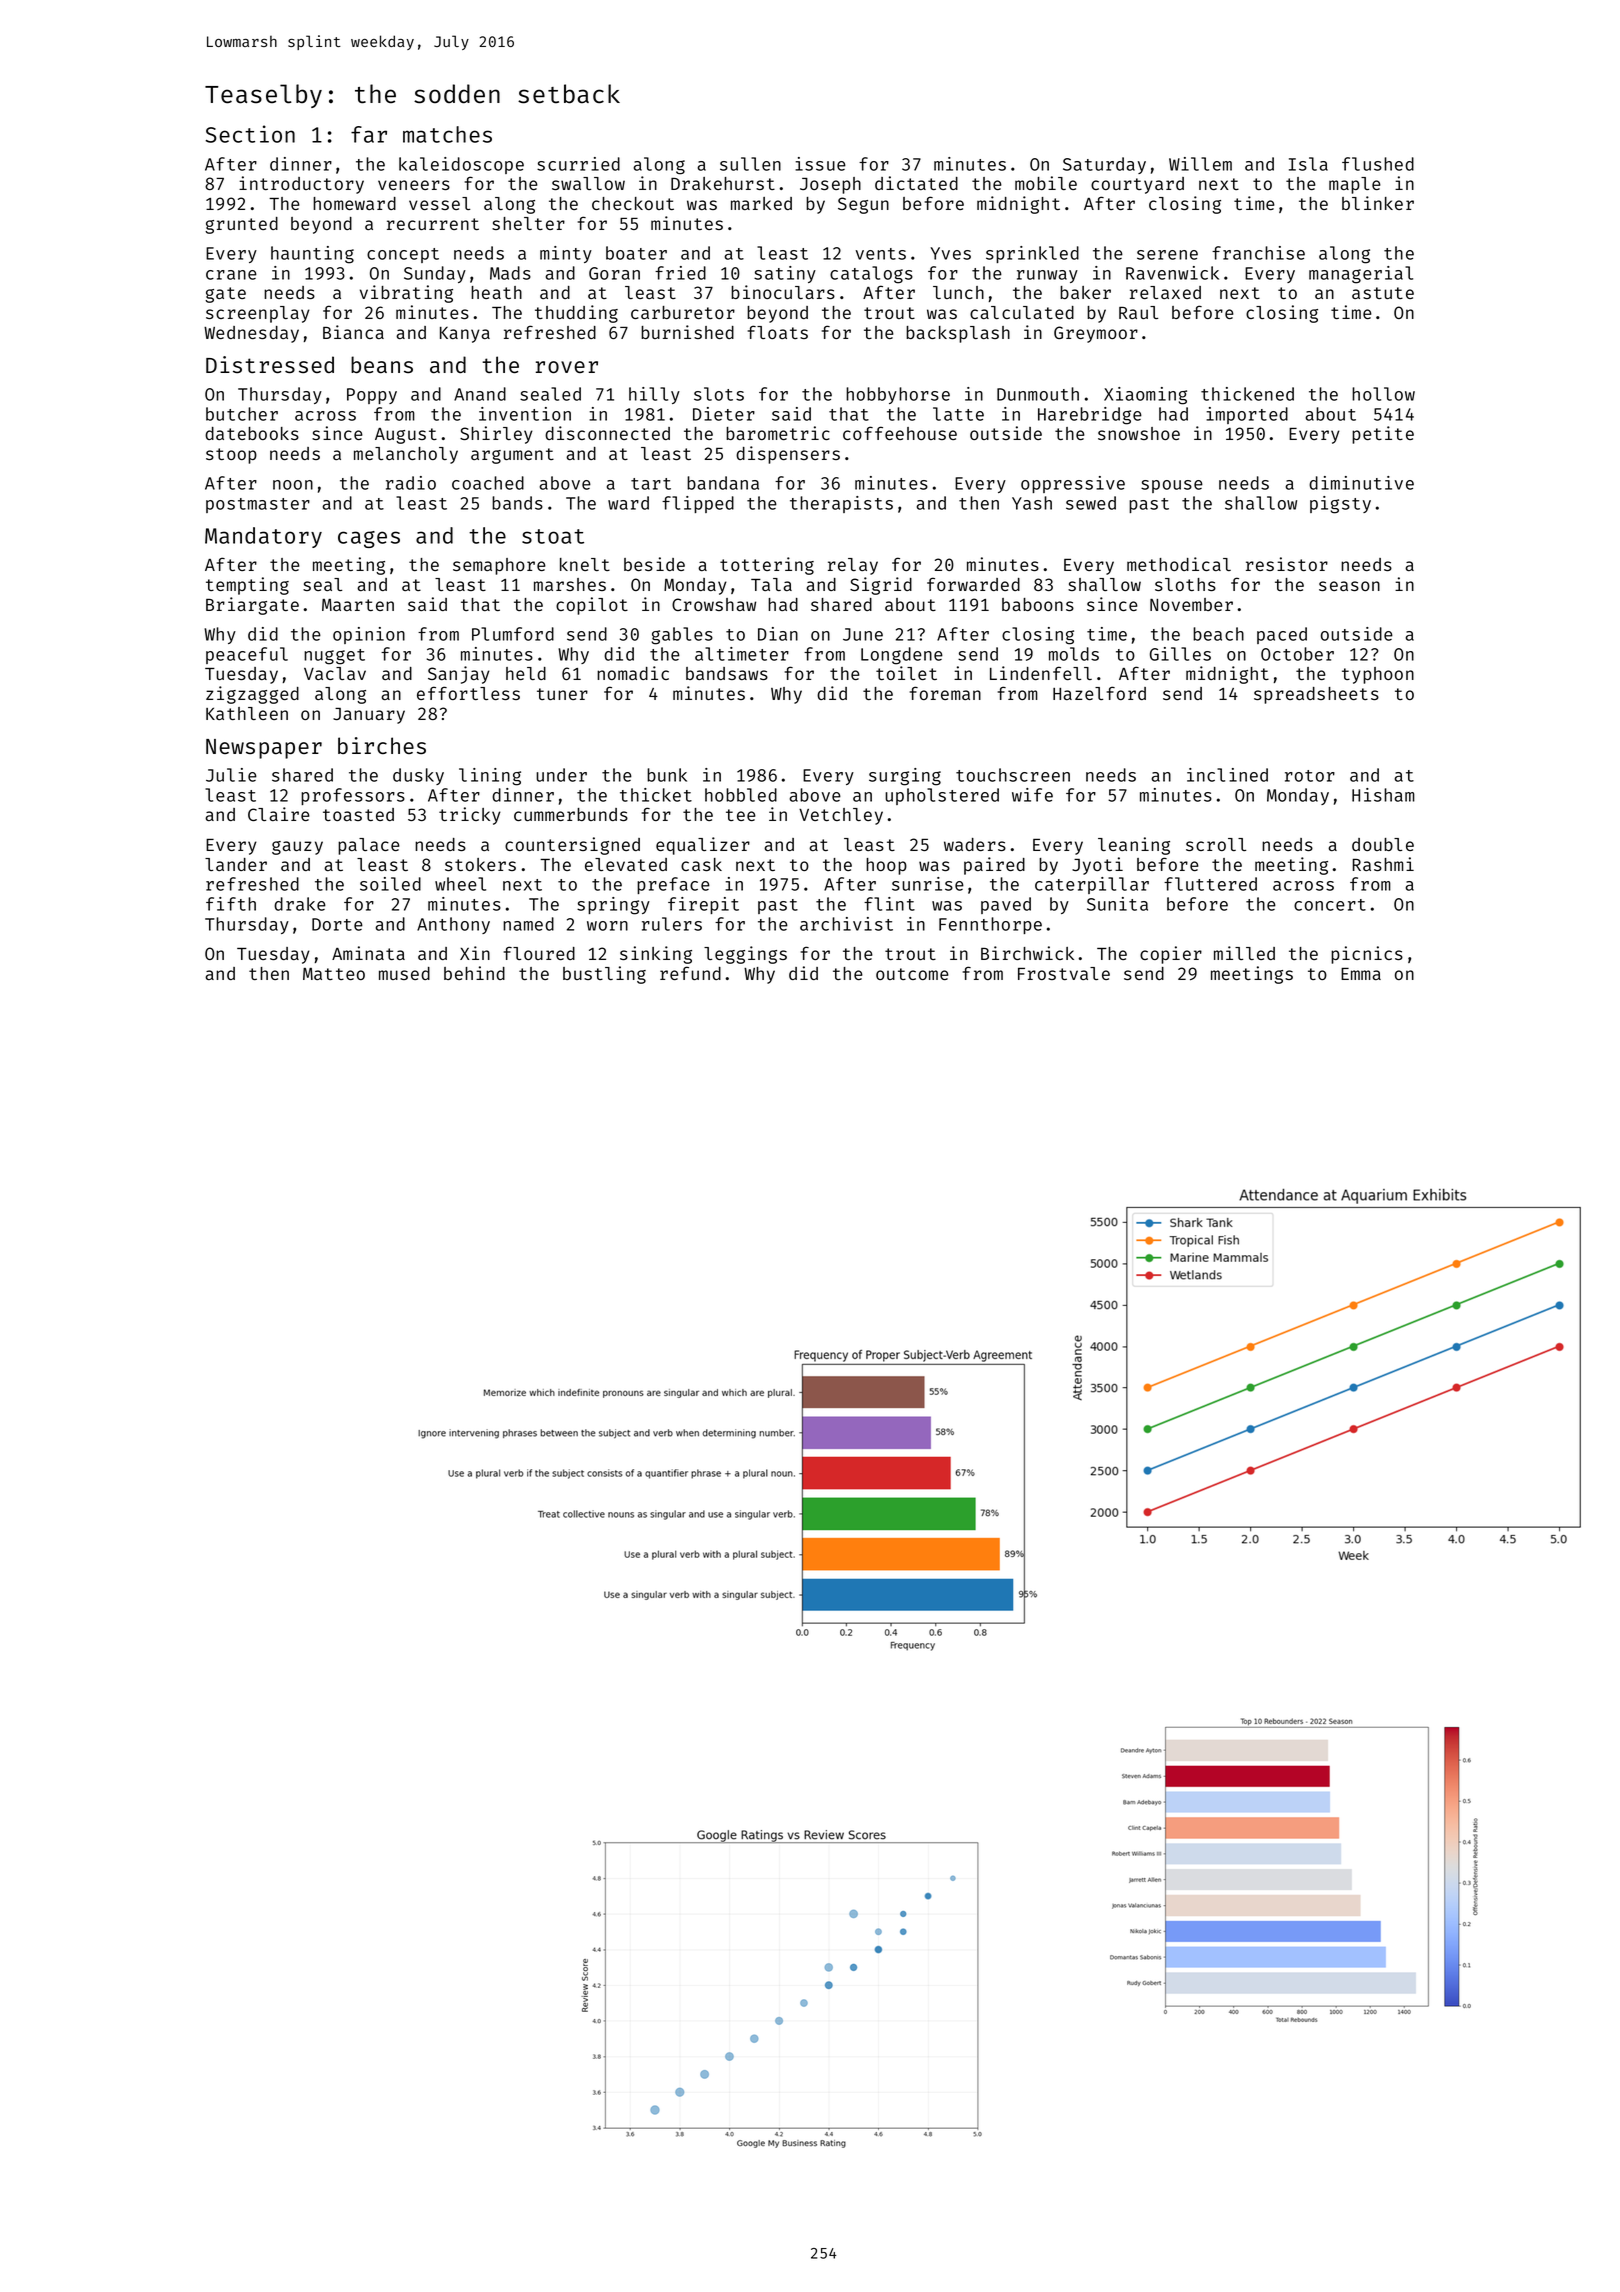  Describe the element at coordinates (475, 953) in the screenshot. I see `Xin` at that location.
